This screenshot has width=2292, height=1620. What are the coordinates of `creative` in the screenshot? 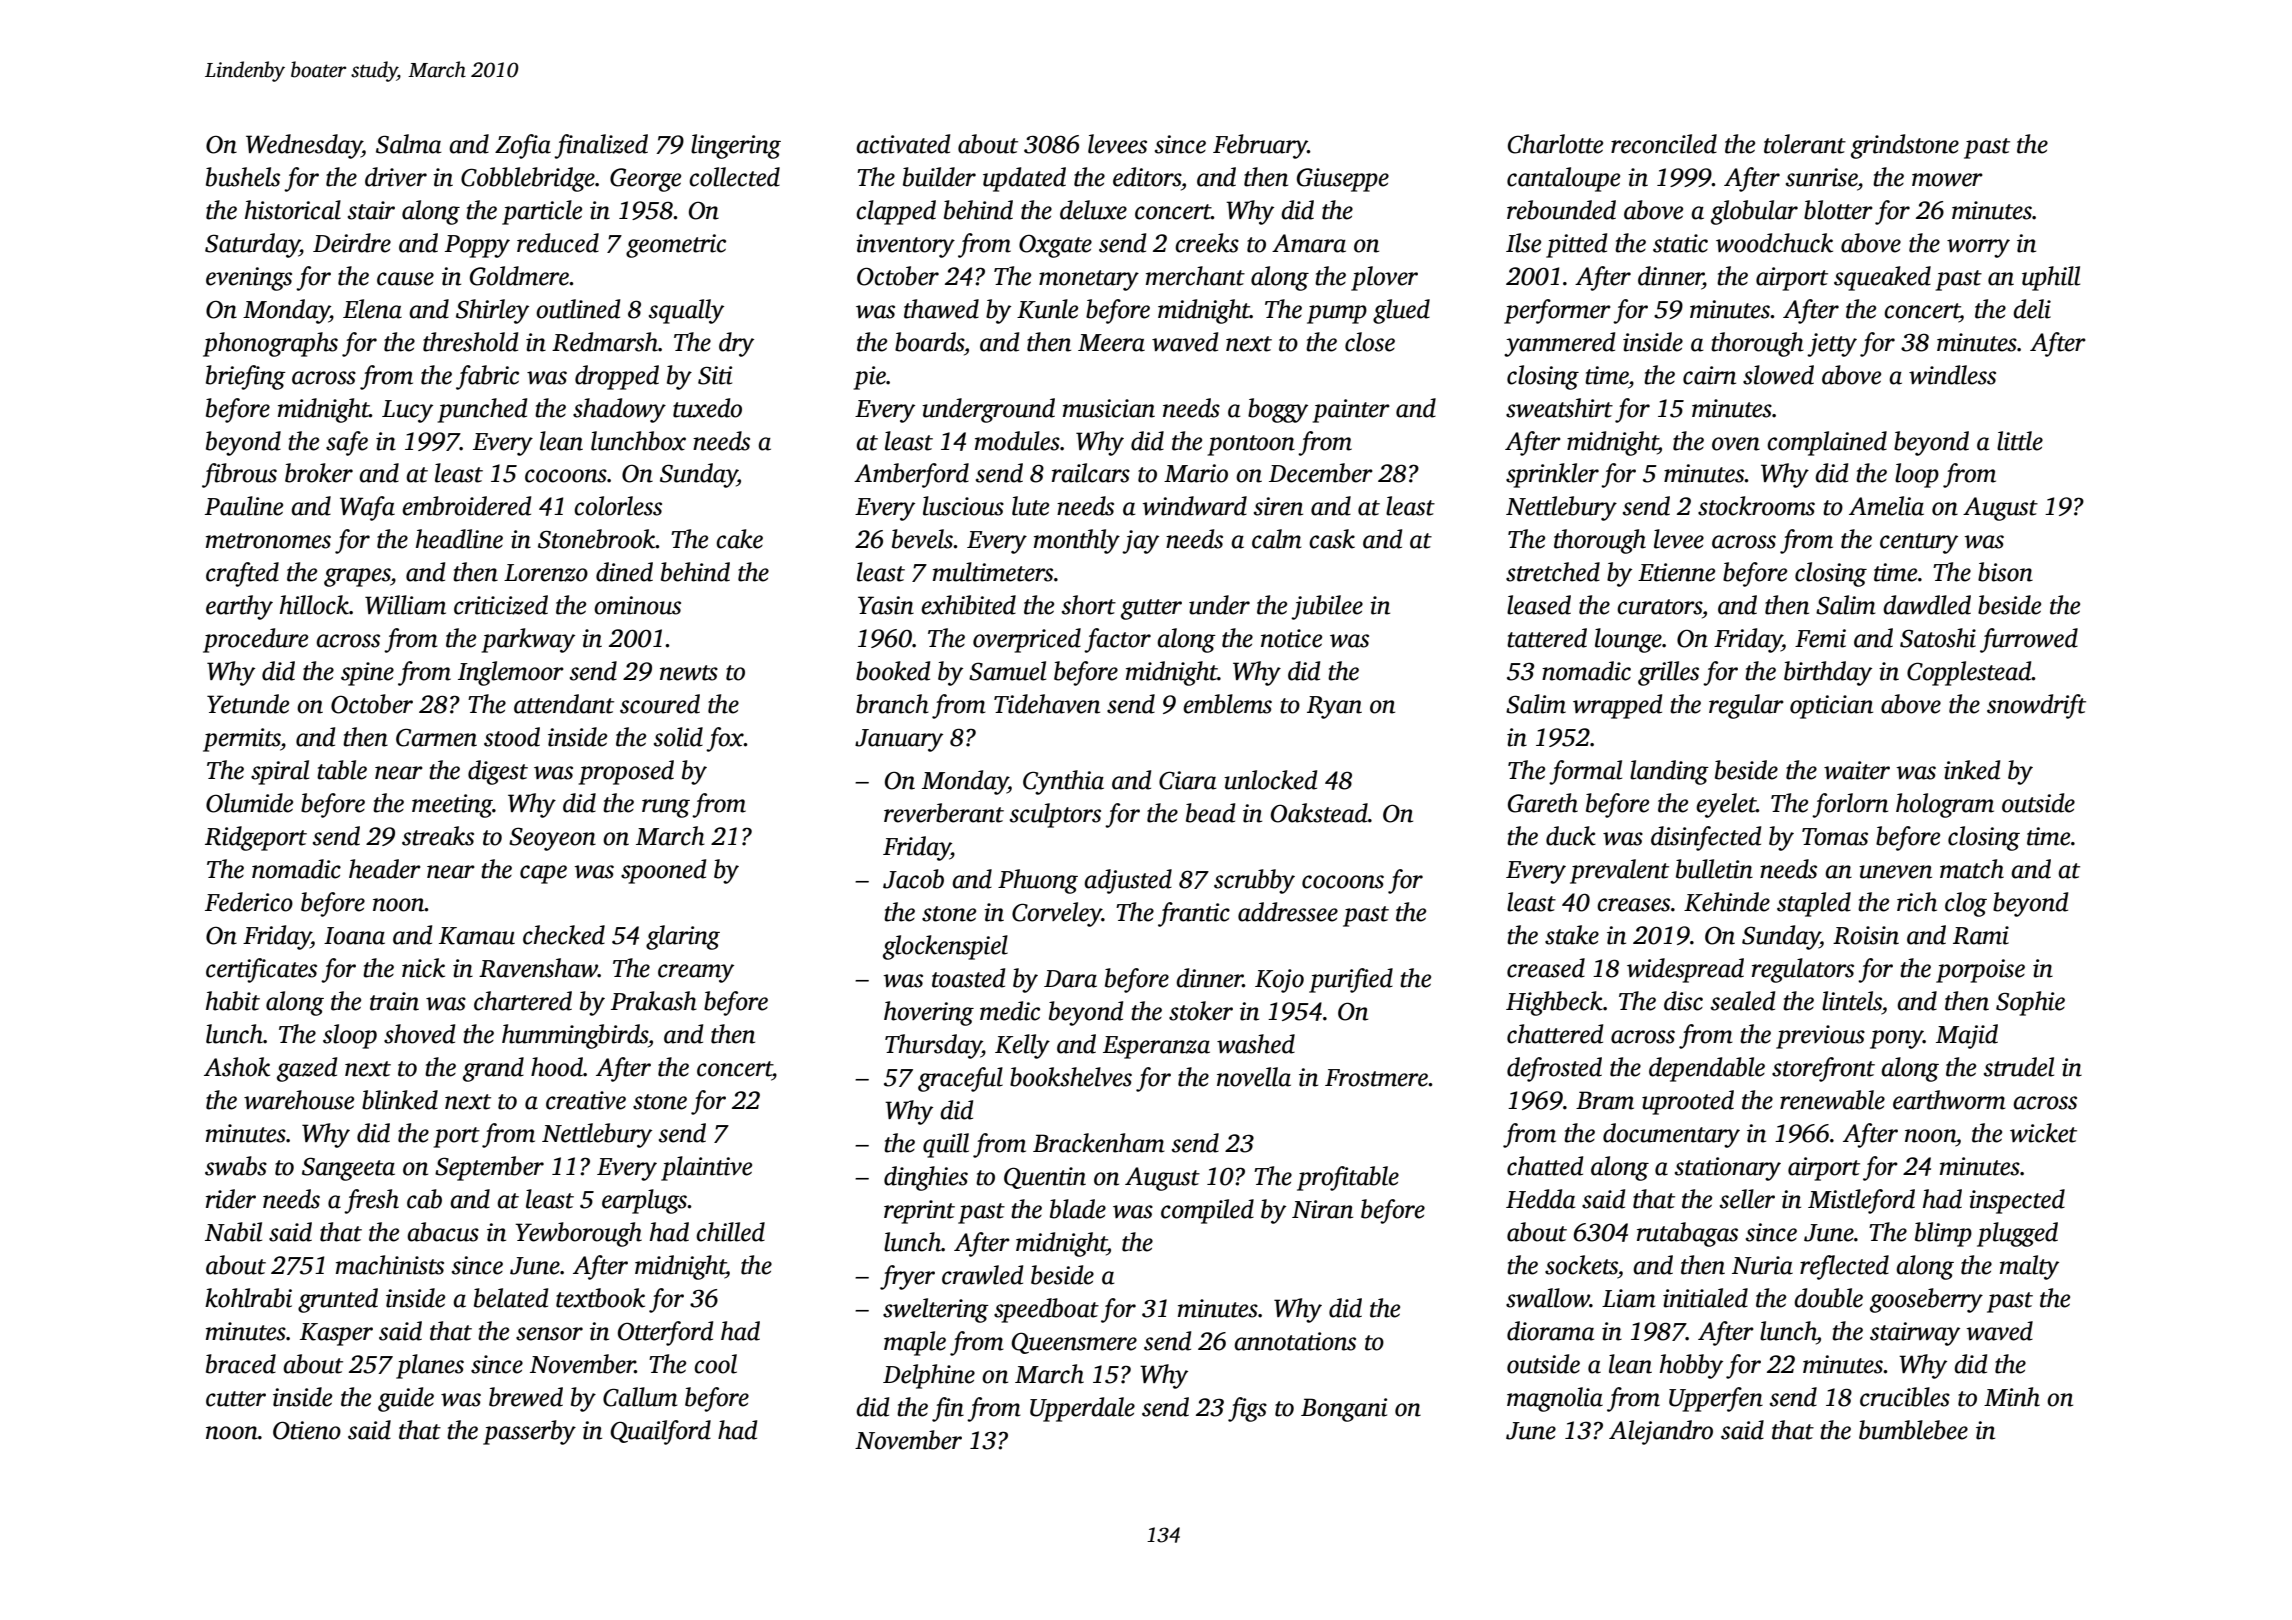 It's located at (586, 1100).
